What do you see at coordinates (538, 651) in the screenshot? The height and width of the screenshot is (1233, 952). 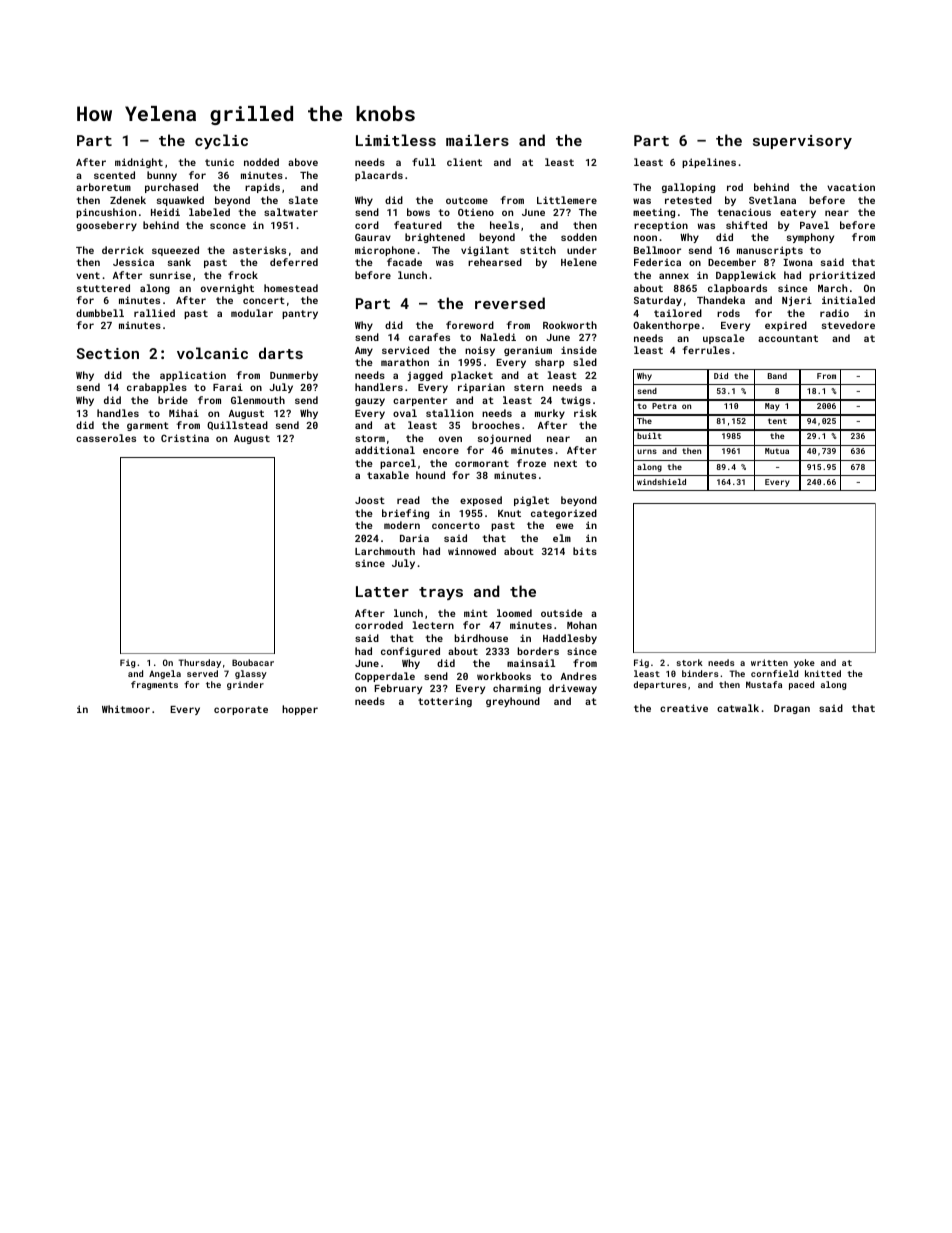 I see `borders` at bounding box center [538, 651].
